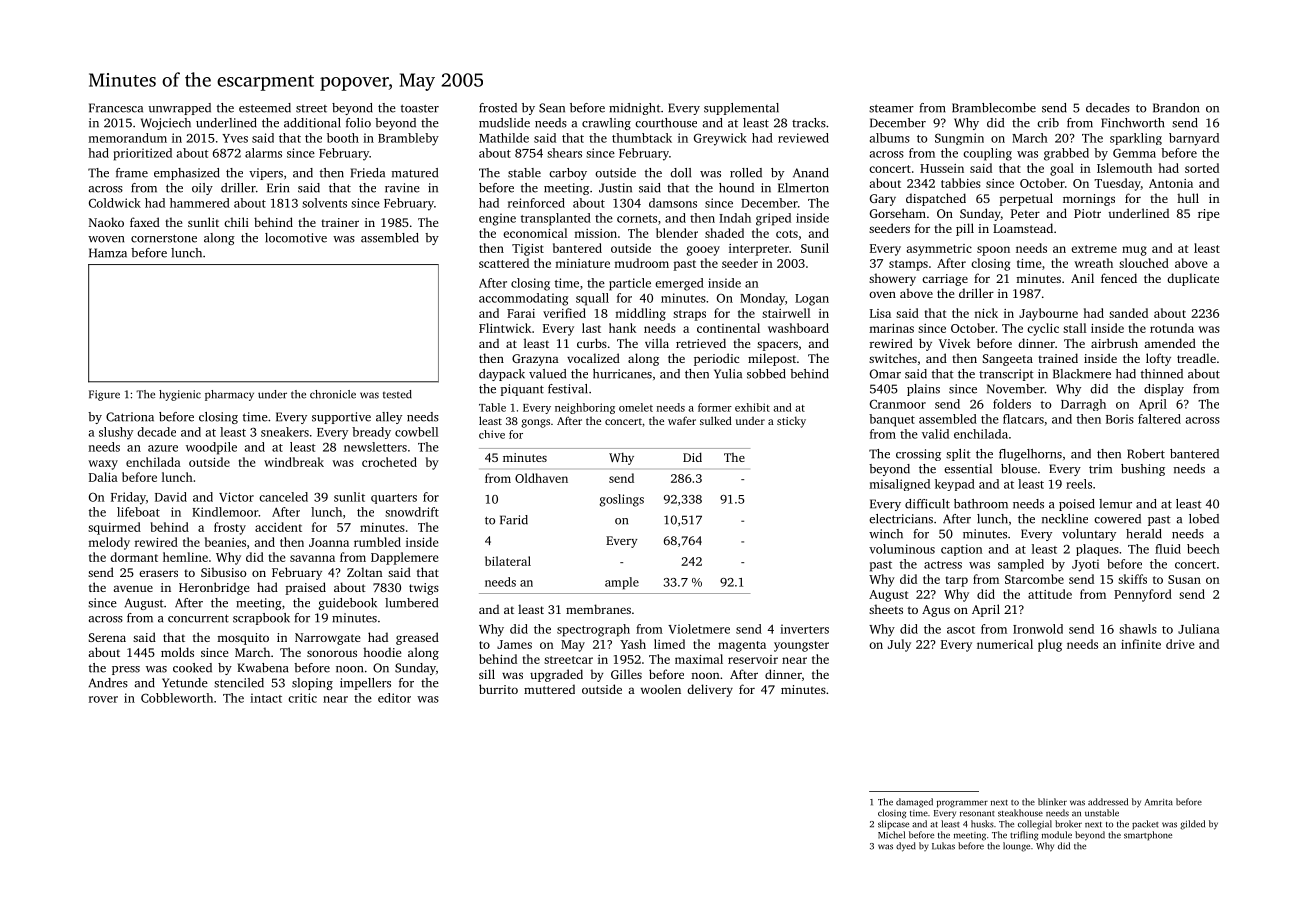 The width and height of the document is (1308, 924). Describe the element at coordinates (935, 434) in the document. I see `valid` at that location.
